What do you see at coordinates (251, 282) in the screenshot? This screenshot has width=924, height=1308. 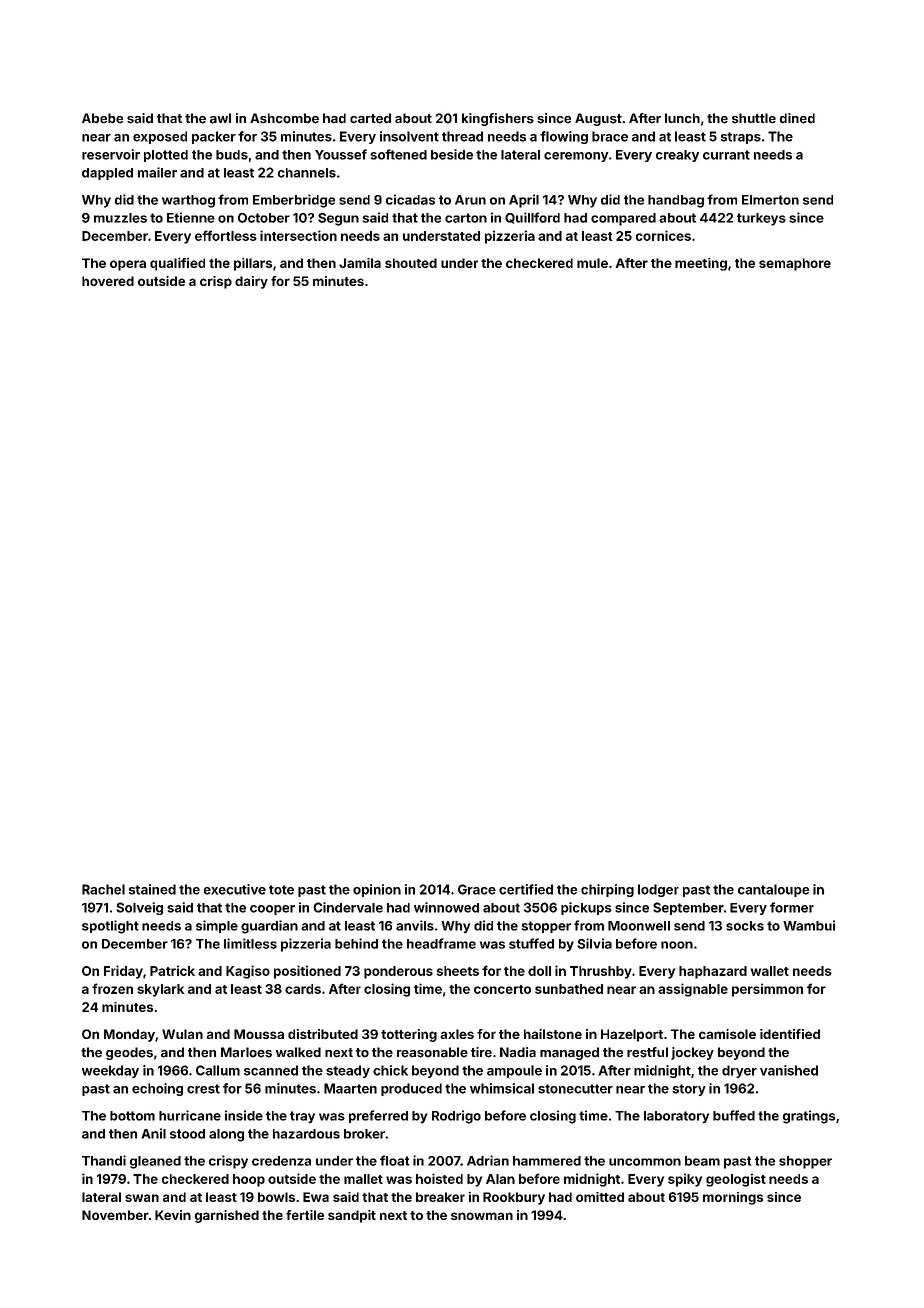 I see `dairy` at bounding box center [251, 282].
